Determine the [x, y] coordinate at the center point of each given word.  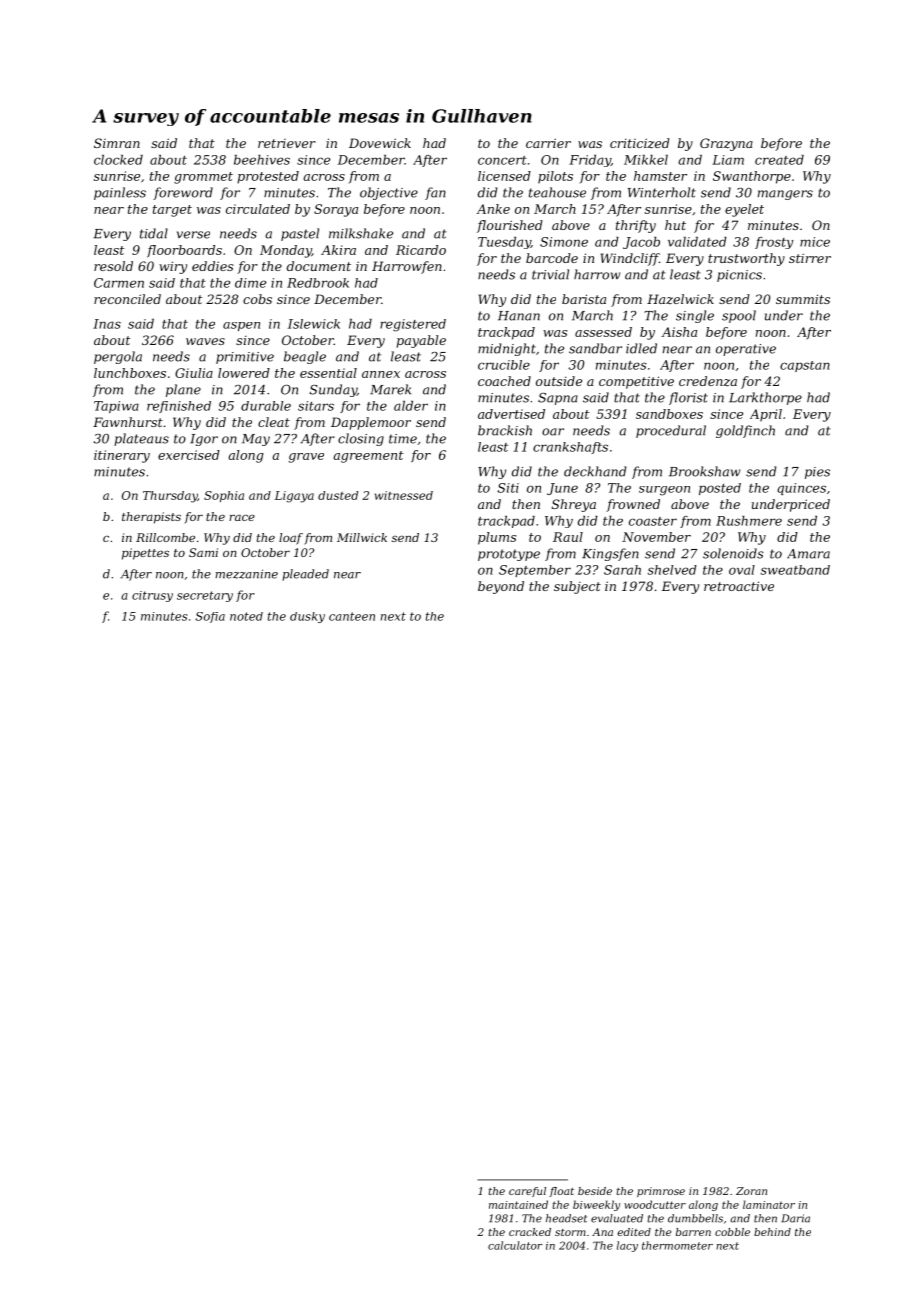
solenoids [733, 553]
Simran [117, 143]
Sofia [210, 617]
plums [497, 538]
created [779, 160]
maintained [518, 1204]
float [562, 1192]
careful [527, 1192]
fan [435, 193]
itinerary [122, 456]
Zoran [751, 1191]
